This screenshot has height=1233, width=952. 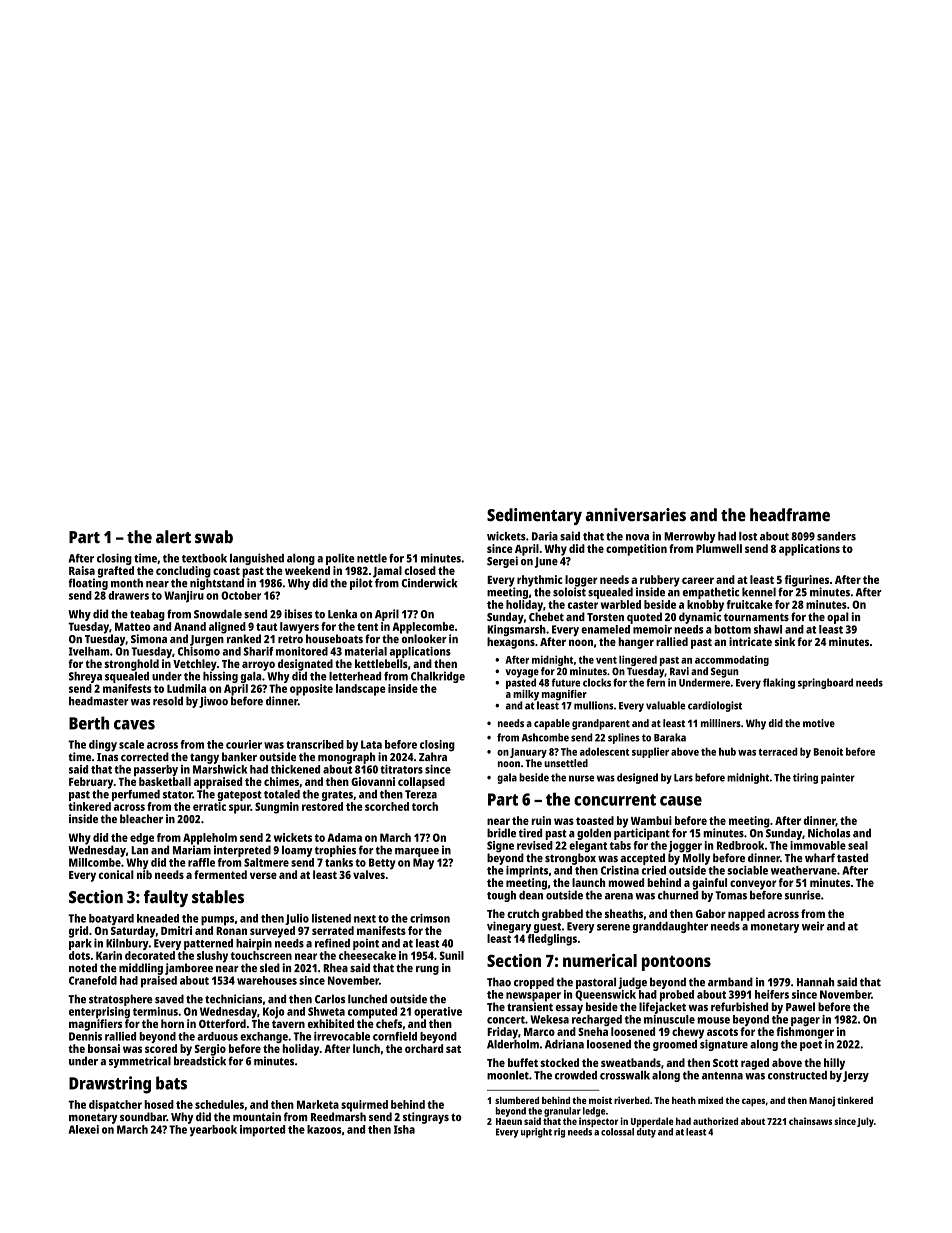 I want to click on orchard, so click(x=424, y=1048).
